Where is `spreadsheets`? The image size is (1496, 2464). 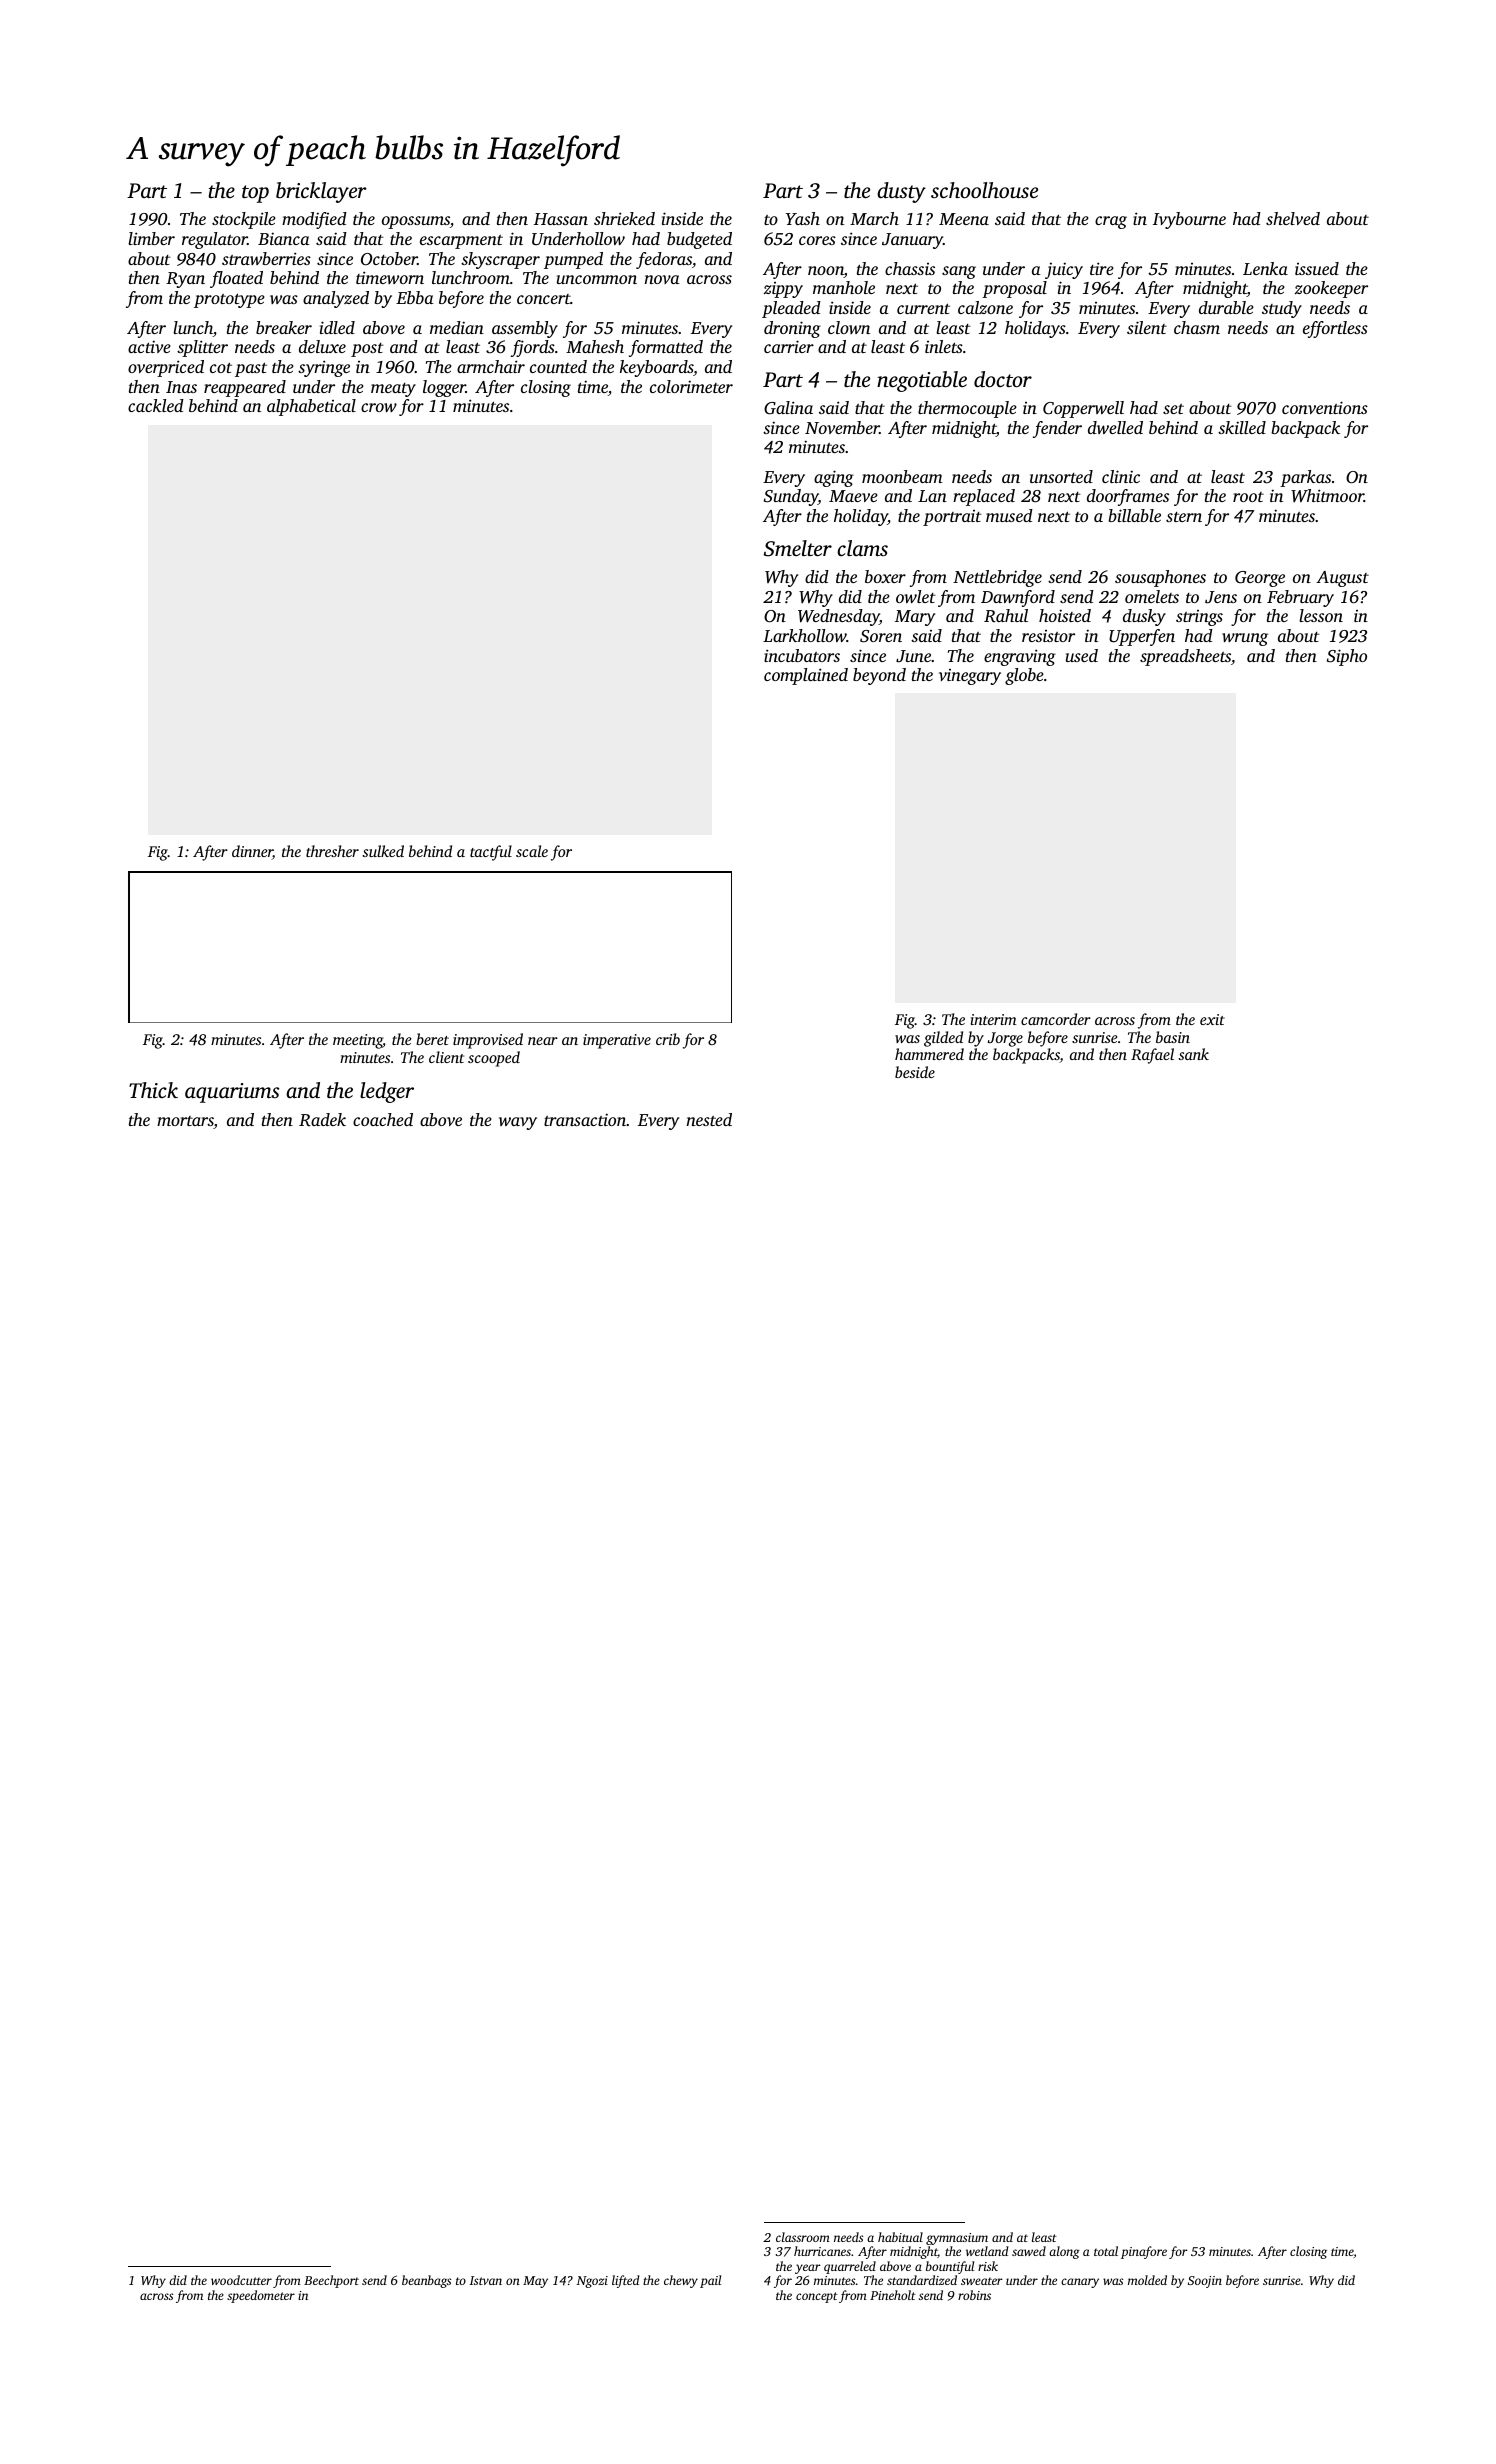
spreadsheets is located at coordinates (1185, 657).
